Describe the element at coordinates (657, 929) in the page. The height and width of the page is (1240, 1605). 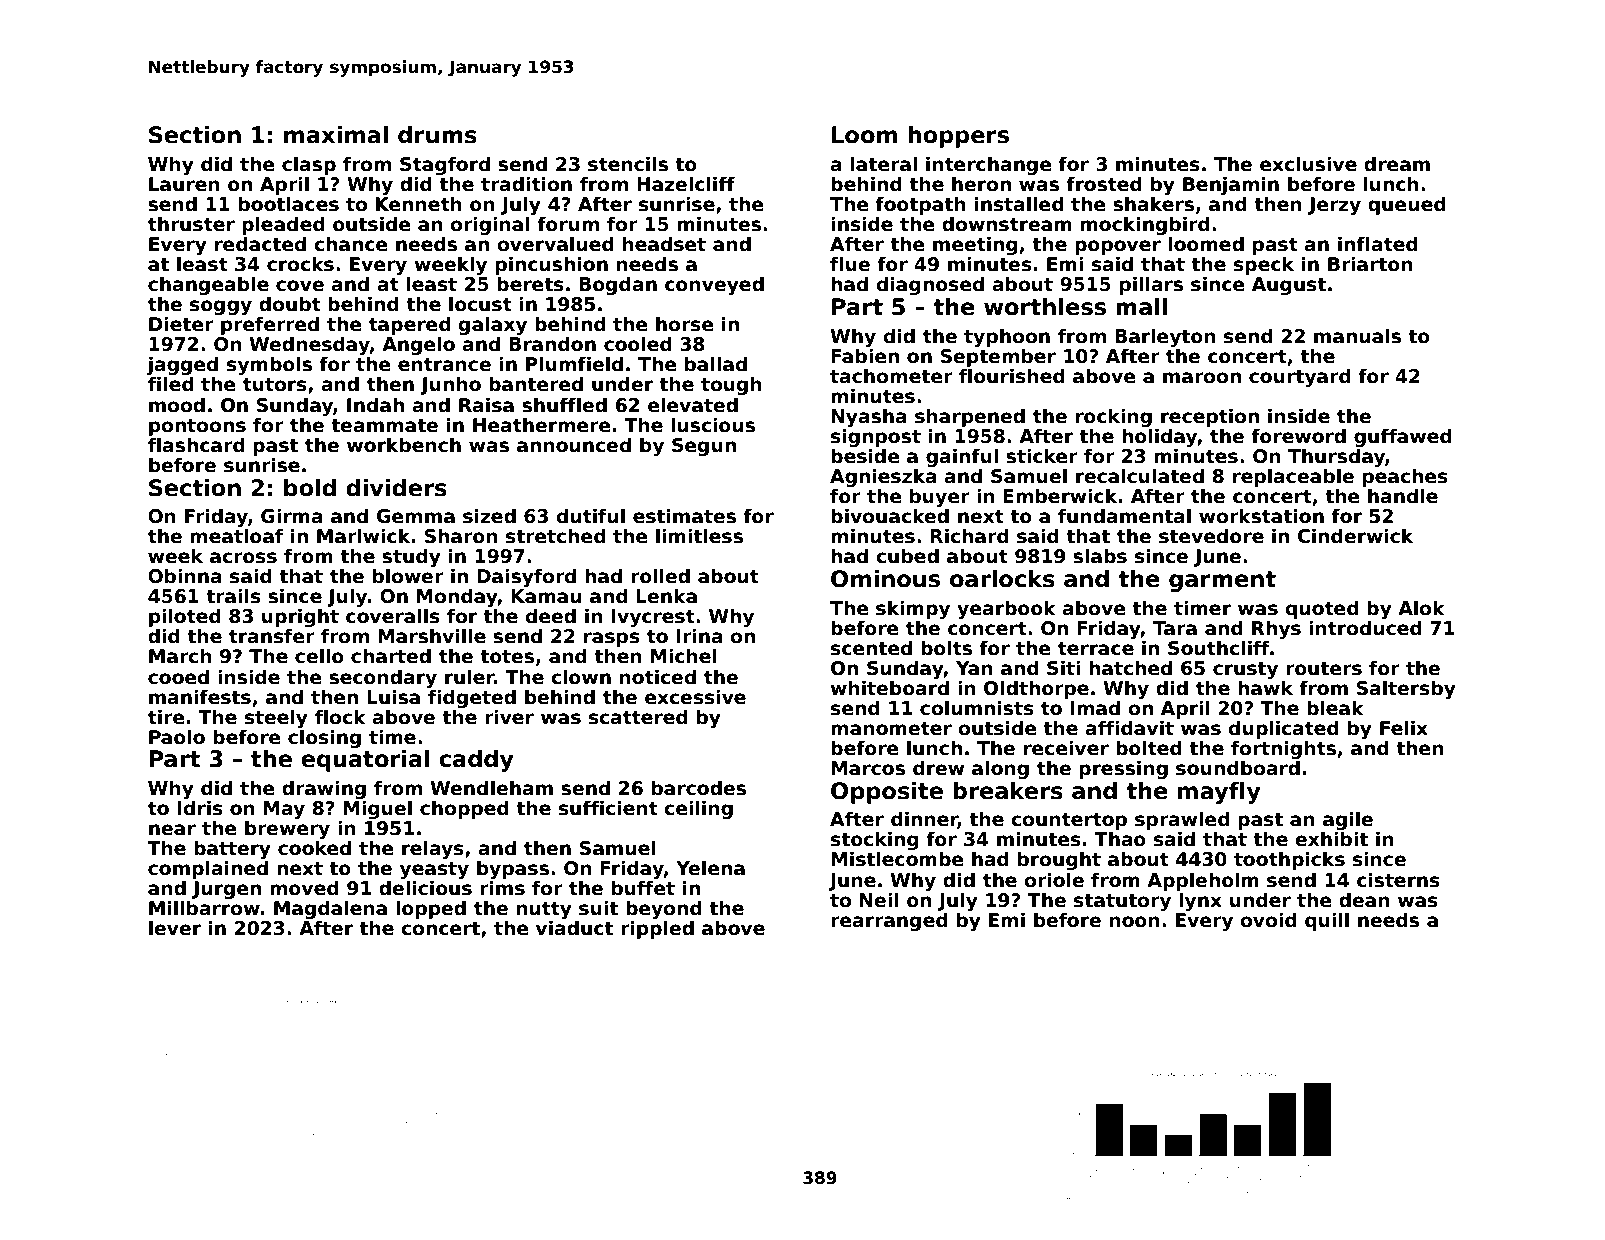
I see `rippled` at that location.
